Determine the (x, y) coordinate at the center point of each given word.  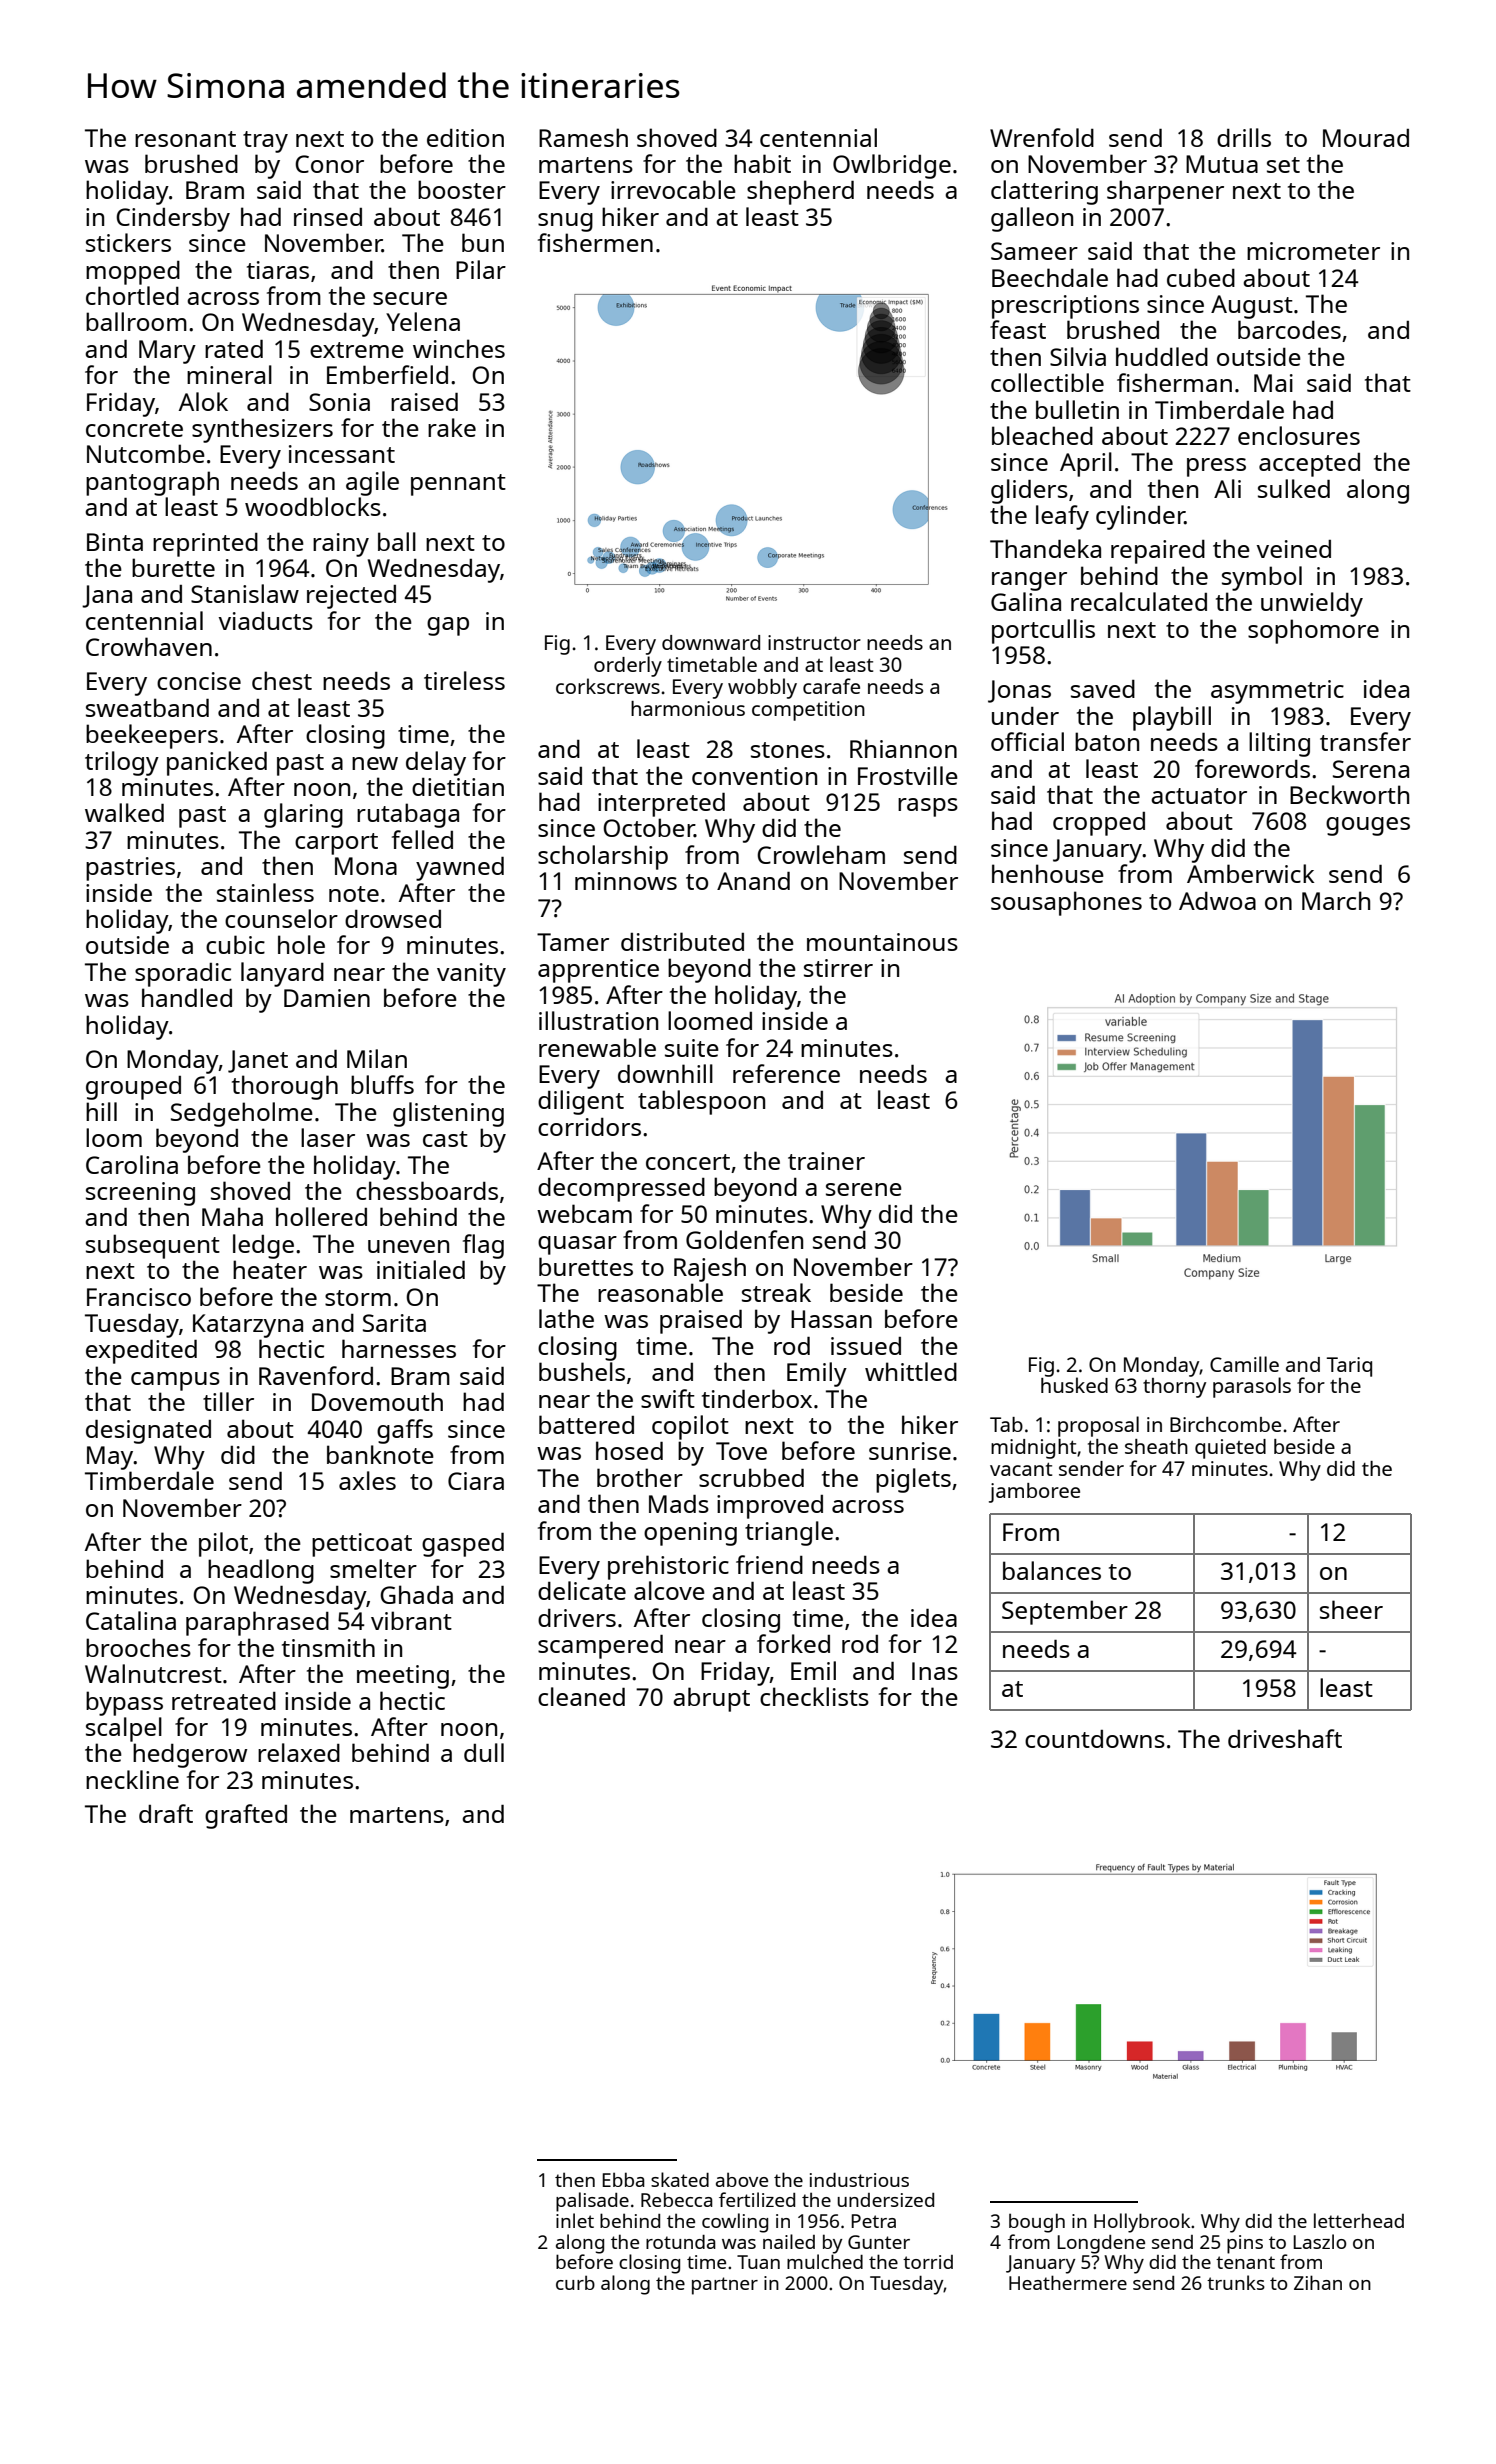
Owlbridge (892, 166)
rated (234, 349)
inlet (575, 2220)
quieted (1230, 1449)
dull (484, 1752)
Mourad (1366, 138)
